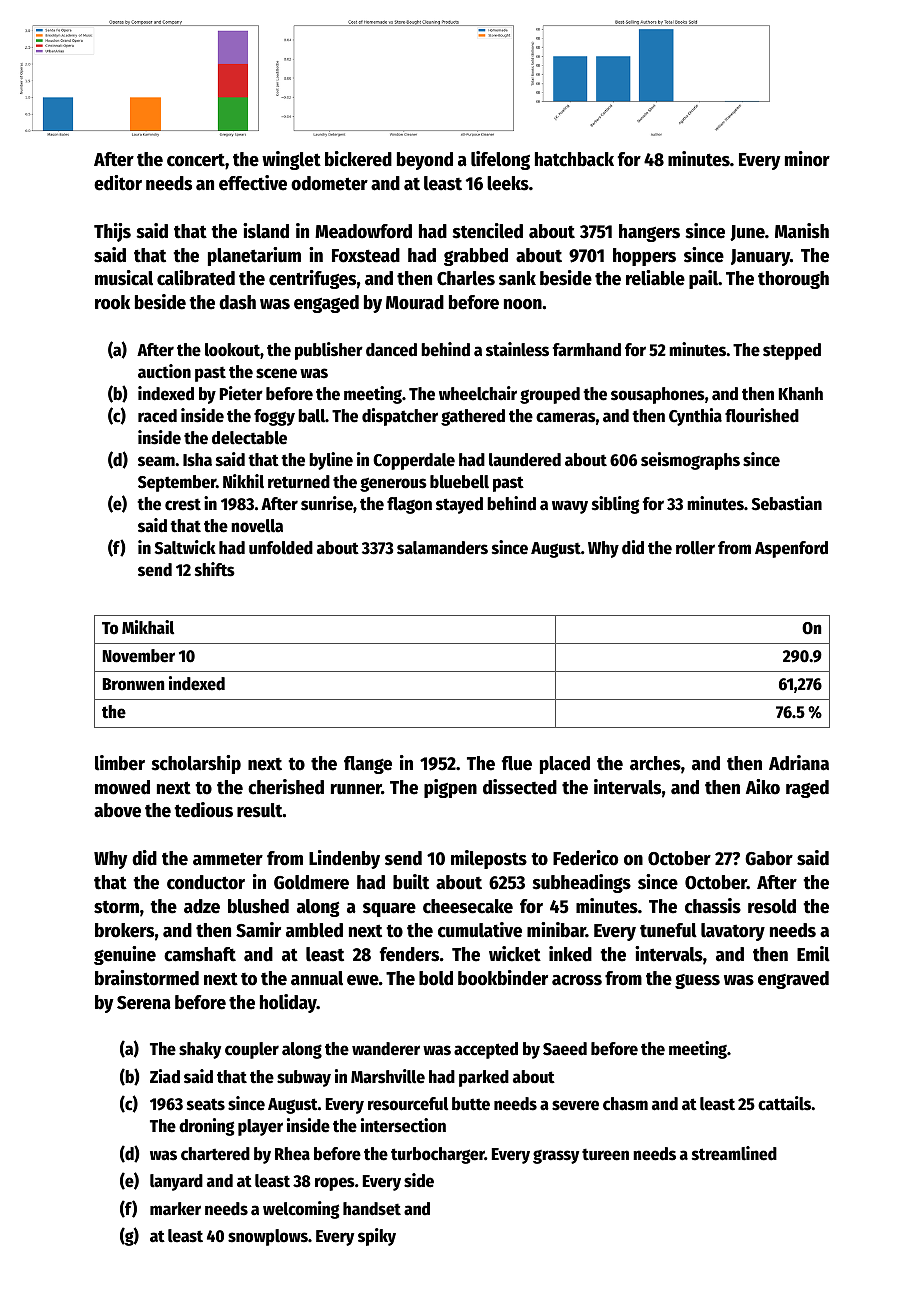 The height and width of the screenshot is (1314, 924). I want to click on seam, so click(156, 461).
